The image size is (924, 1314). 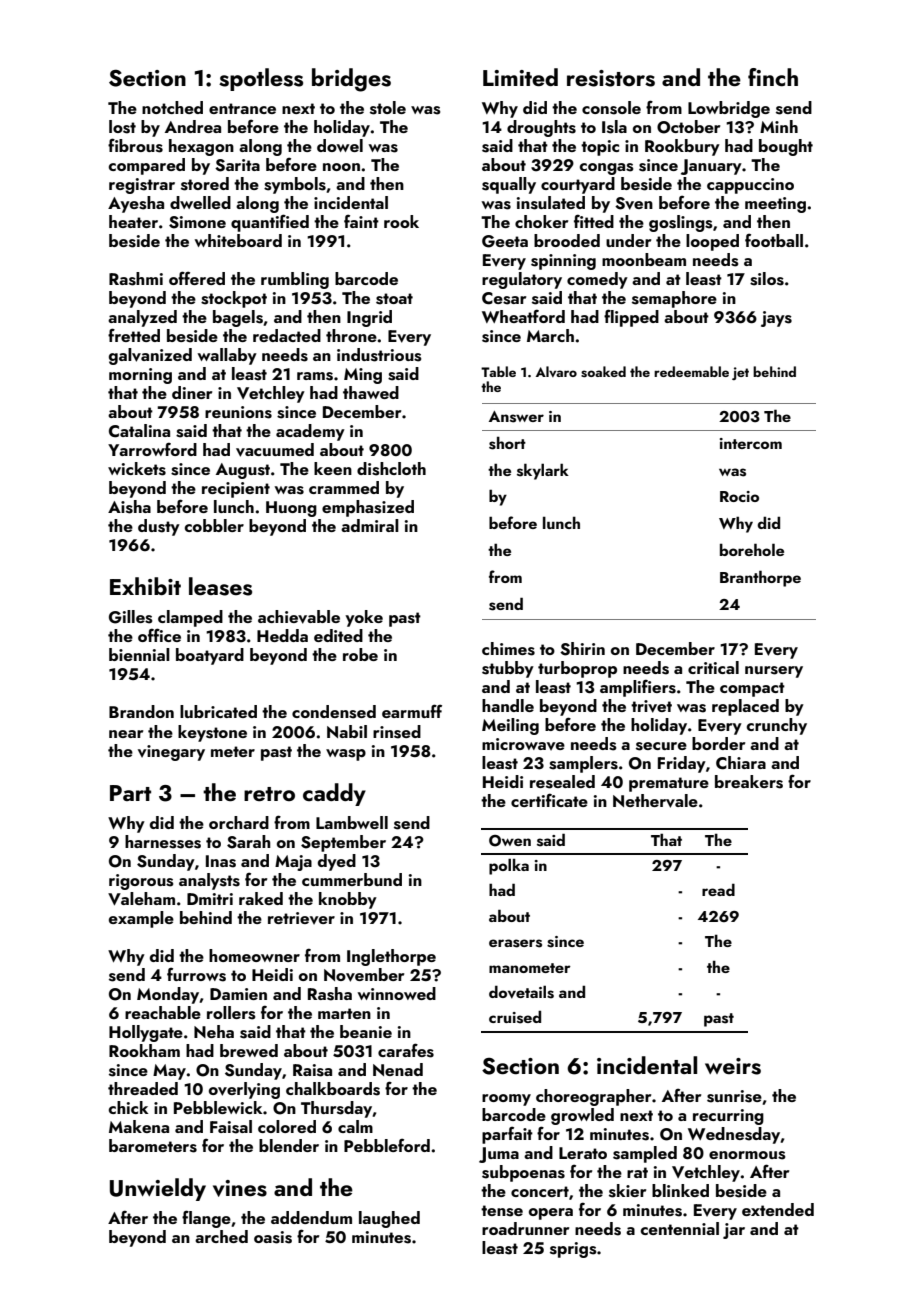 What do you see at coordinates (261, 79) in the screenshot?
I see `spotless` at bounding box center [261, 79].
